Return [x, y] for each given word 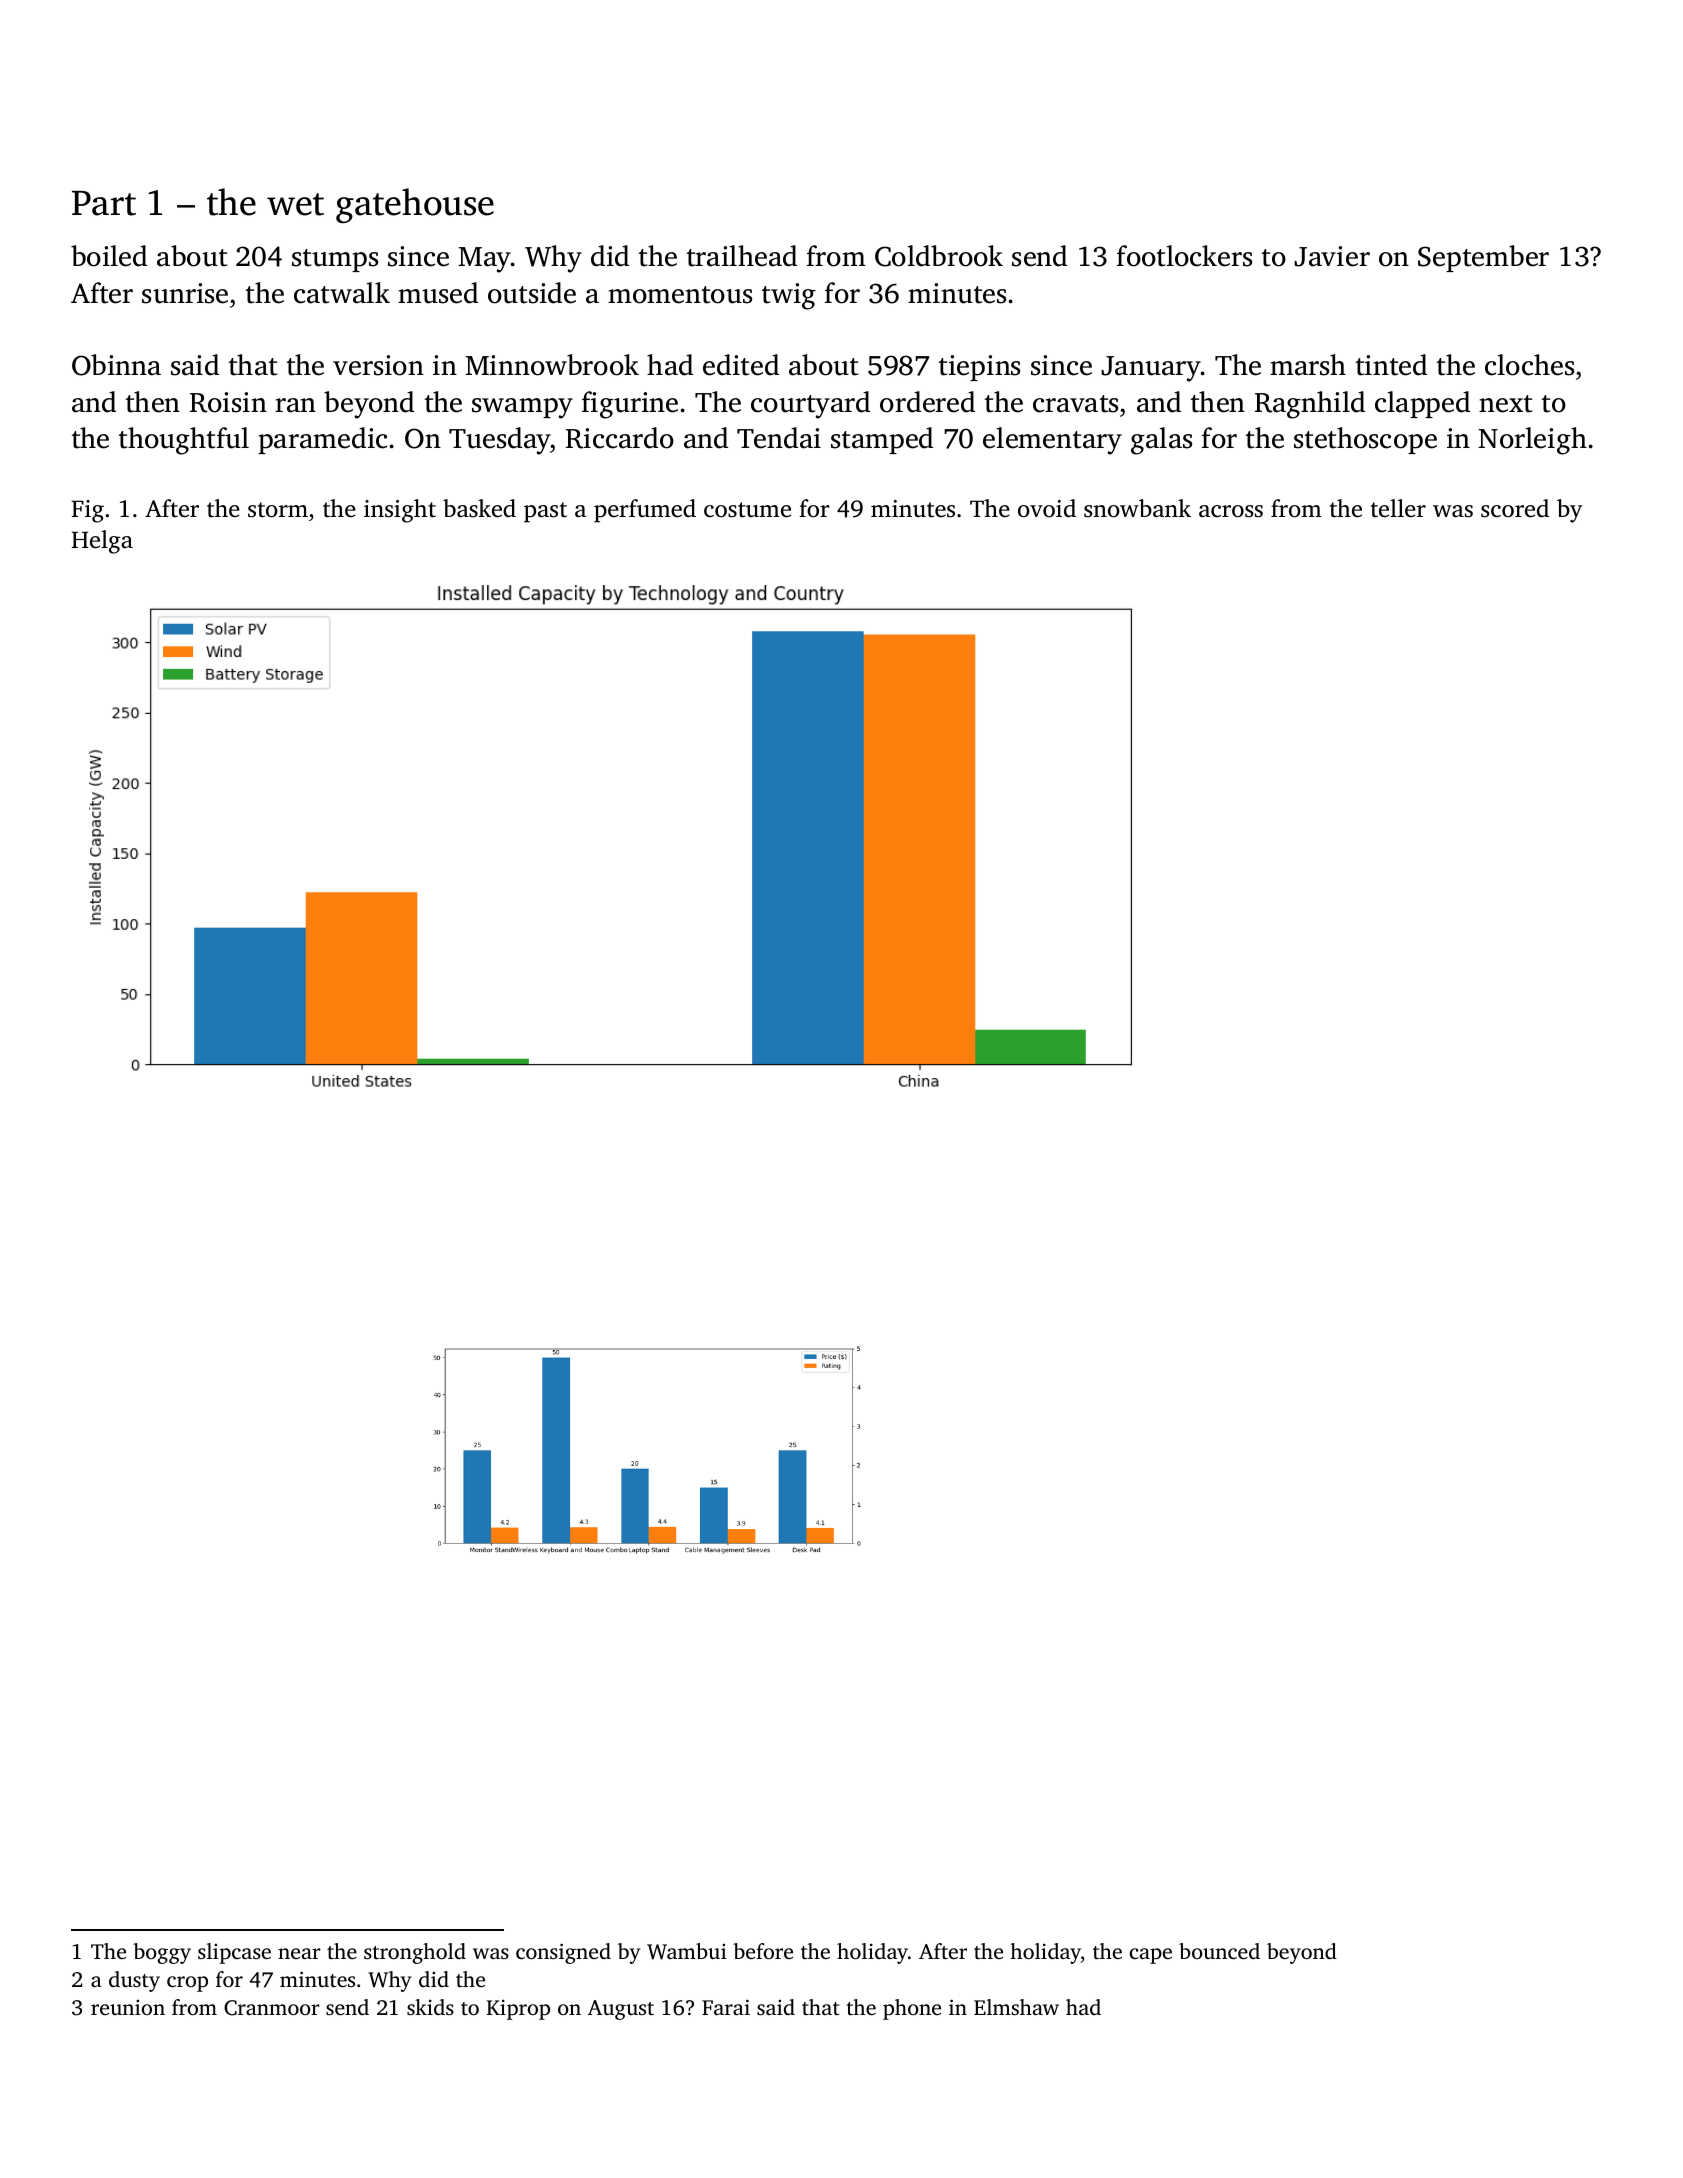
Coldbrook [939, 256]
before [763, 1951]
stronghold [415, 1953]
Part [104, 203]
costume [747, 510]
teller [1398, 508]
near [299, 1953]
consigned [563, 1953]
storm [278, 510]
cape [1151, 1956]
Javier [1332, 256]
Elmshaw [1016, 2007]
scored [1515, 508]
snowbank [1137, 508]
